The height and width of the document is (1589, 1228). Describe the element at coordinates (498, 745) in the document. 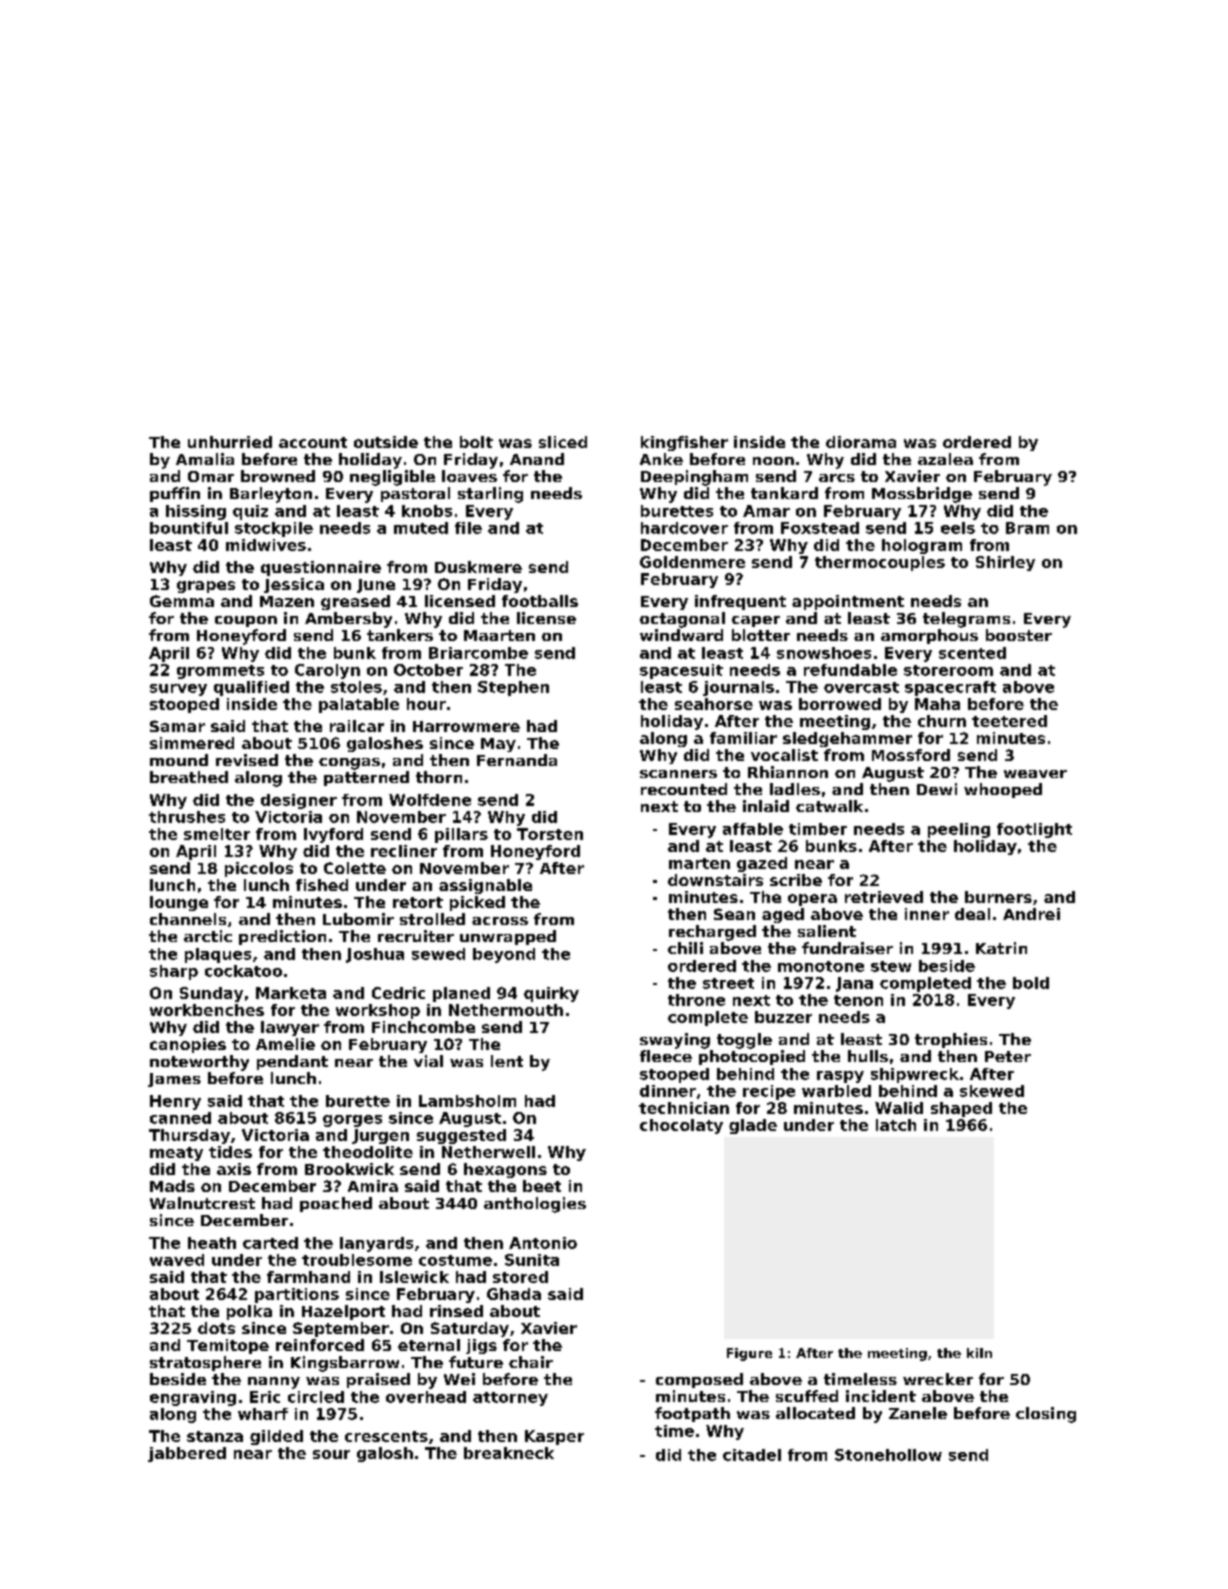

I see `May` at that location.
